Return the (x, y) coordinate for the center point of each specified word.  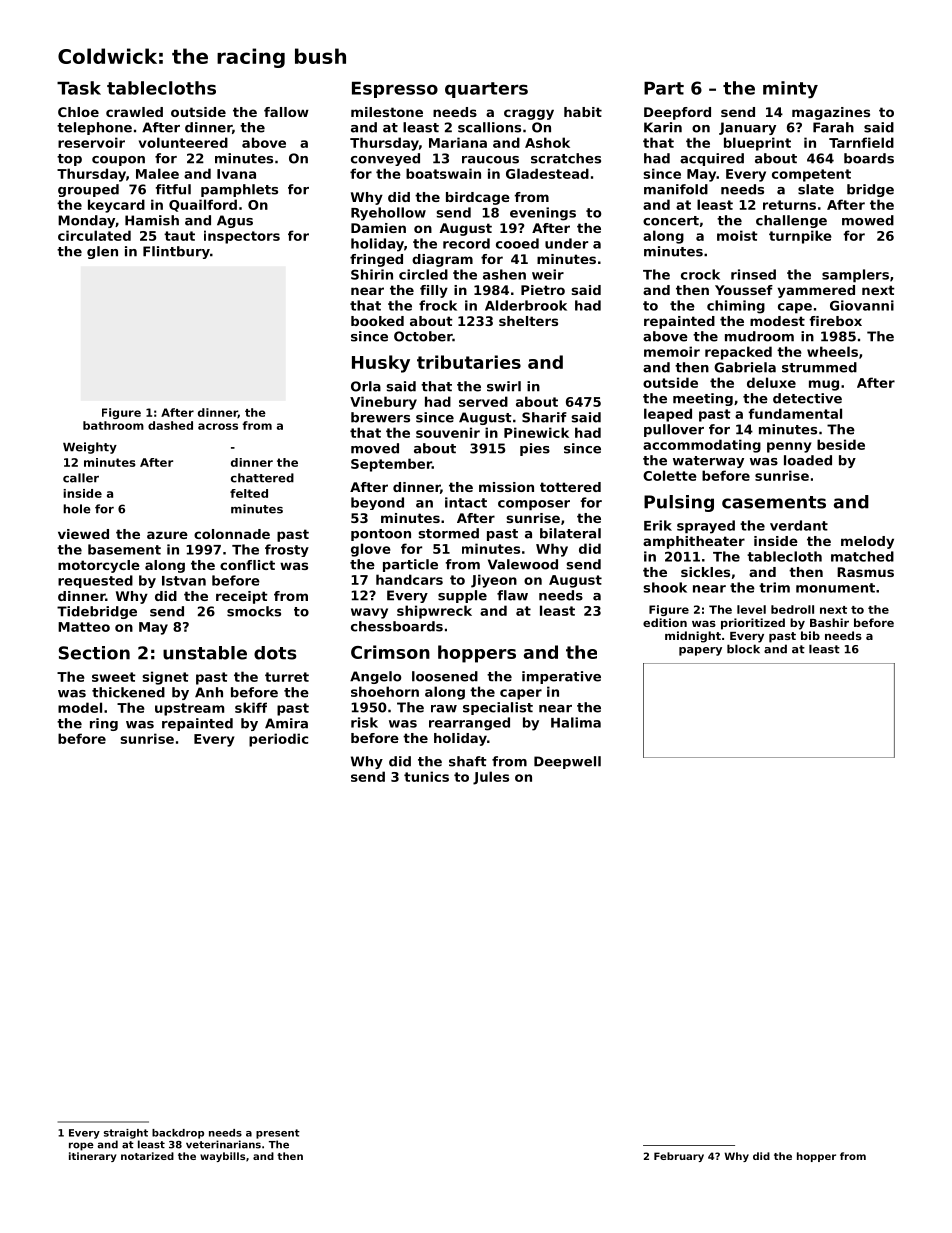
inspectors (242, 237)
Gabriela (745, 367)
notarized (147, 1156)
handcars (409, 579)
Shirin (372, 274)
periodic (278, 740)
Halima (576, 722)
